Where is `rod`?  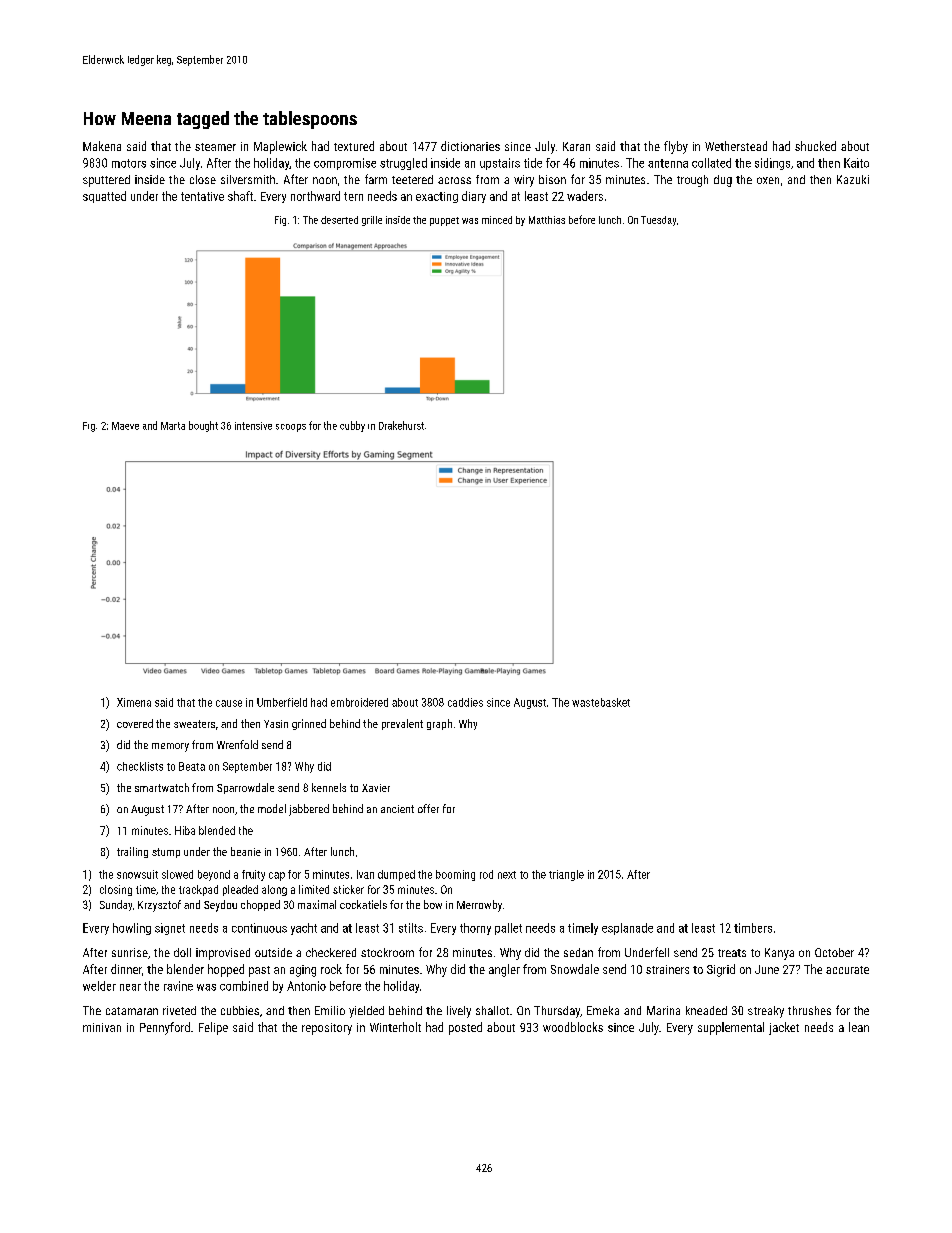 rod is located at coordinates (486, 874).
